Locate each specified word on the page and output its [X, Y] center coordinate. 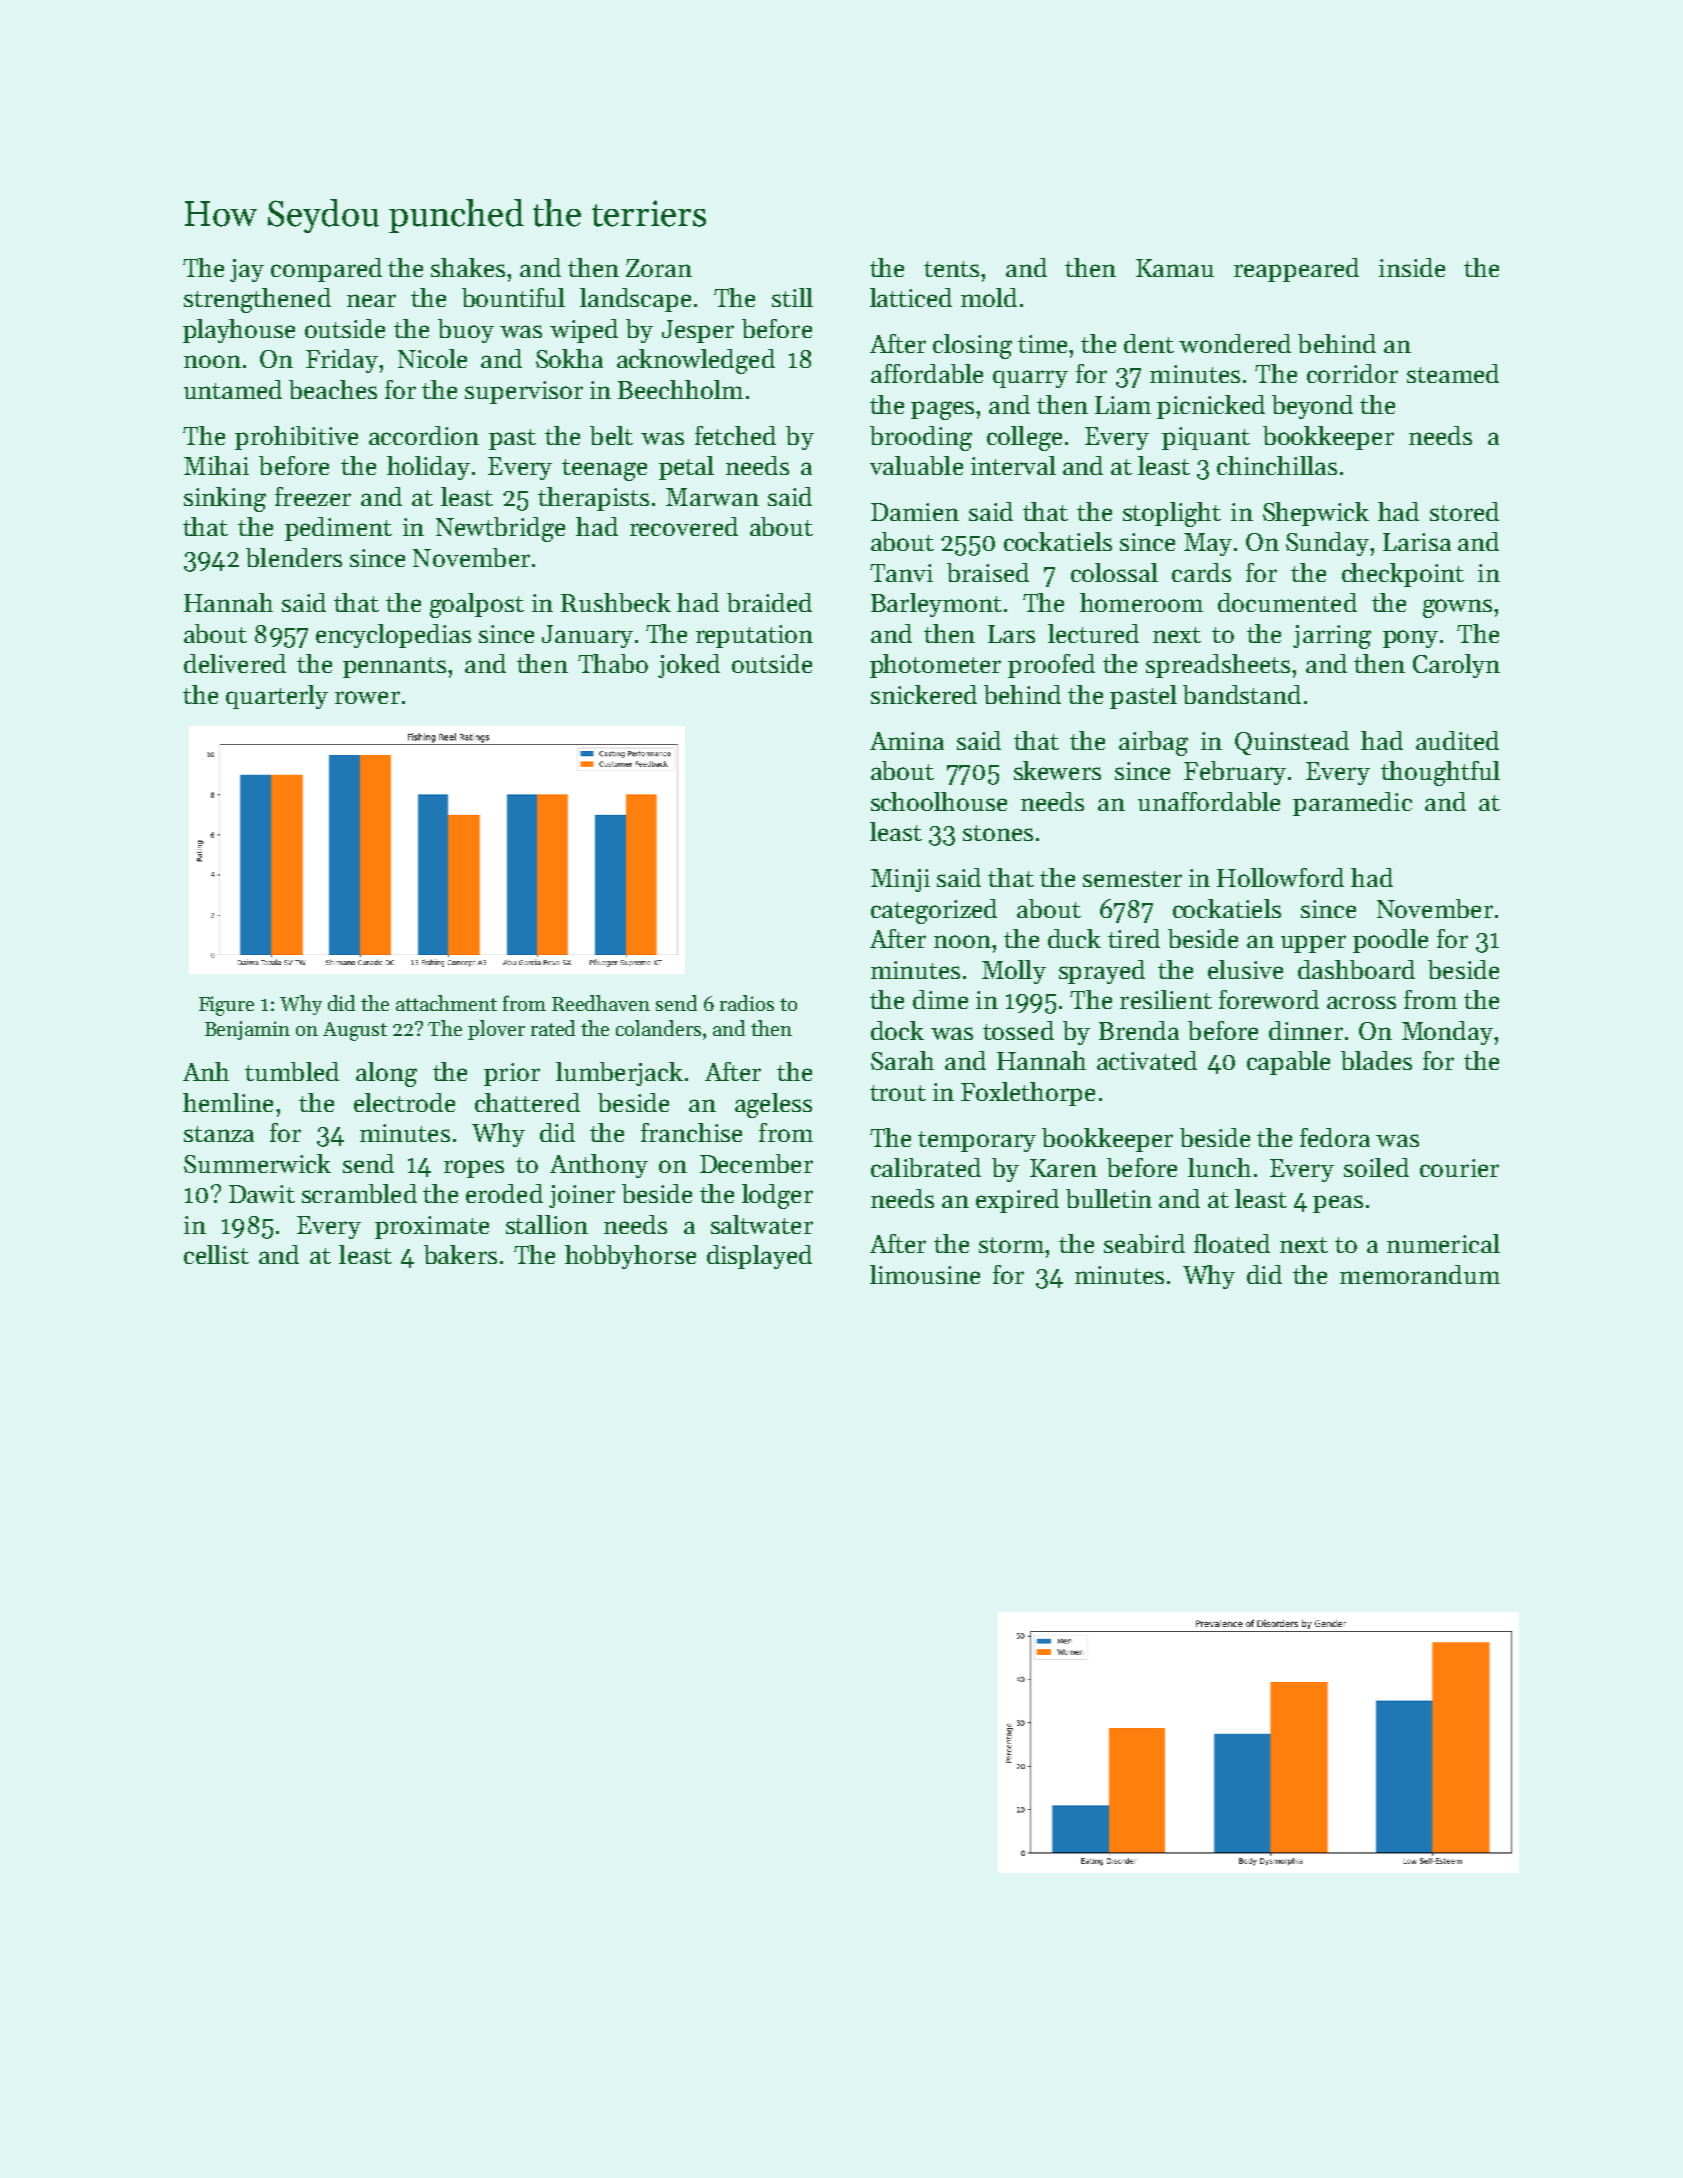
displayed [759, 1257]
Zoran [659, 268]
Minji [900, 880]
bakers [460, 1254]
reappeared [1296, 270]
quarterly [277, 697]
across [1361, 1002]
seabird [1144, 1243]
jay [247, 270]
